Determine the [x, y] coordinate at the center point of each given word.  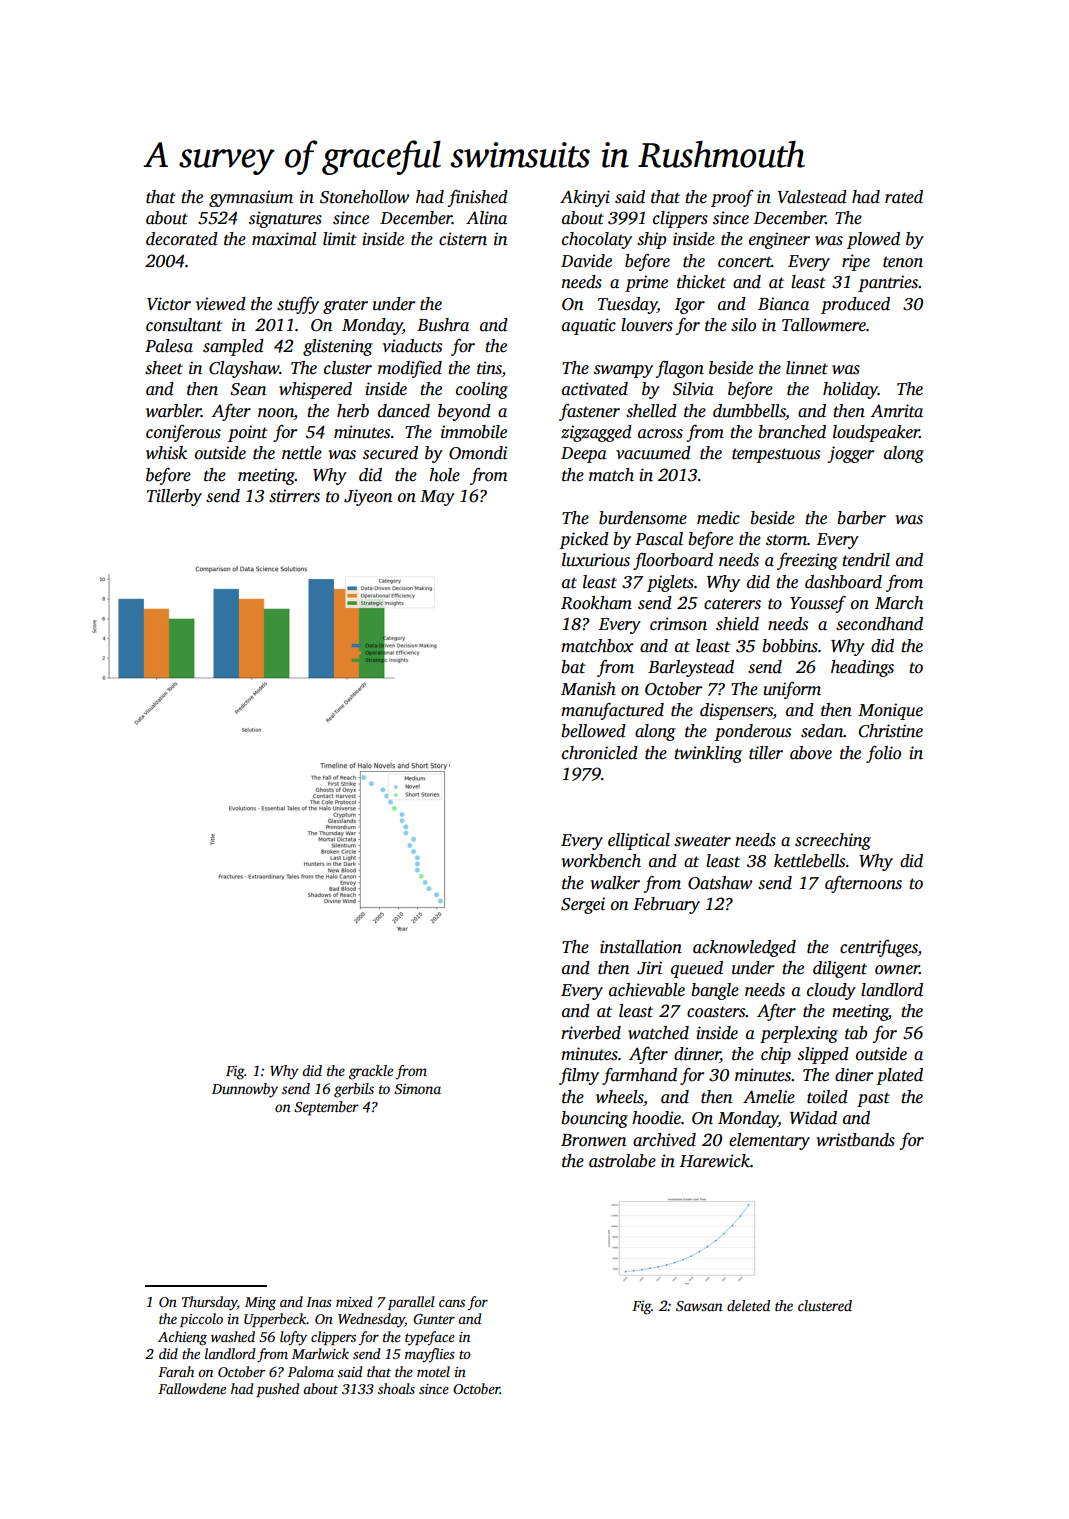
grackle [371, 1072]
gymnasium [251, 198]
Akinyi [585, 198]
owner [897, 970]
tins [489, 368]
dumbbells [749, 411]
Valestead [812, 197]
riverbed [591, 1033]
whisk [166, 453]
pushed [277, 1390]
